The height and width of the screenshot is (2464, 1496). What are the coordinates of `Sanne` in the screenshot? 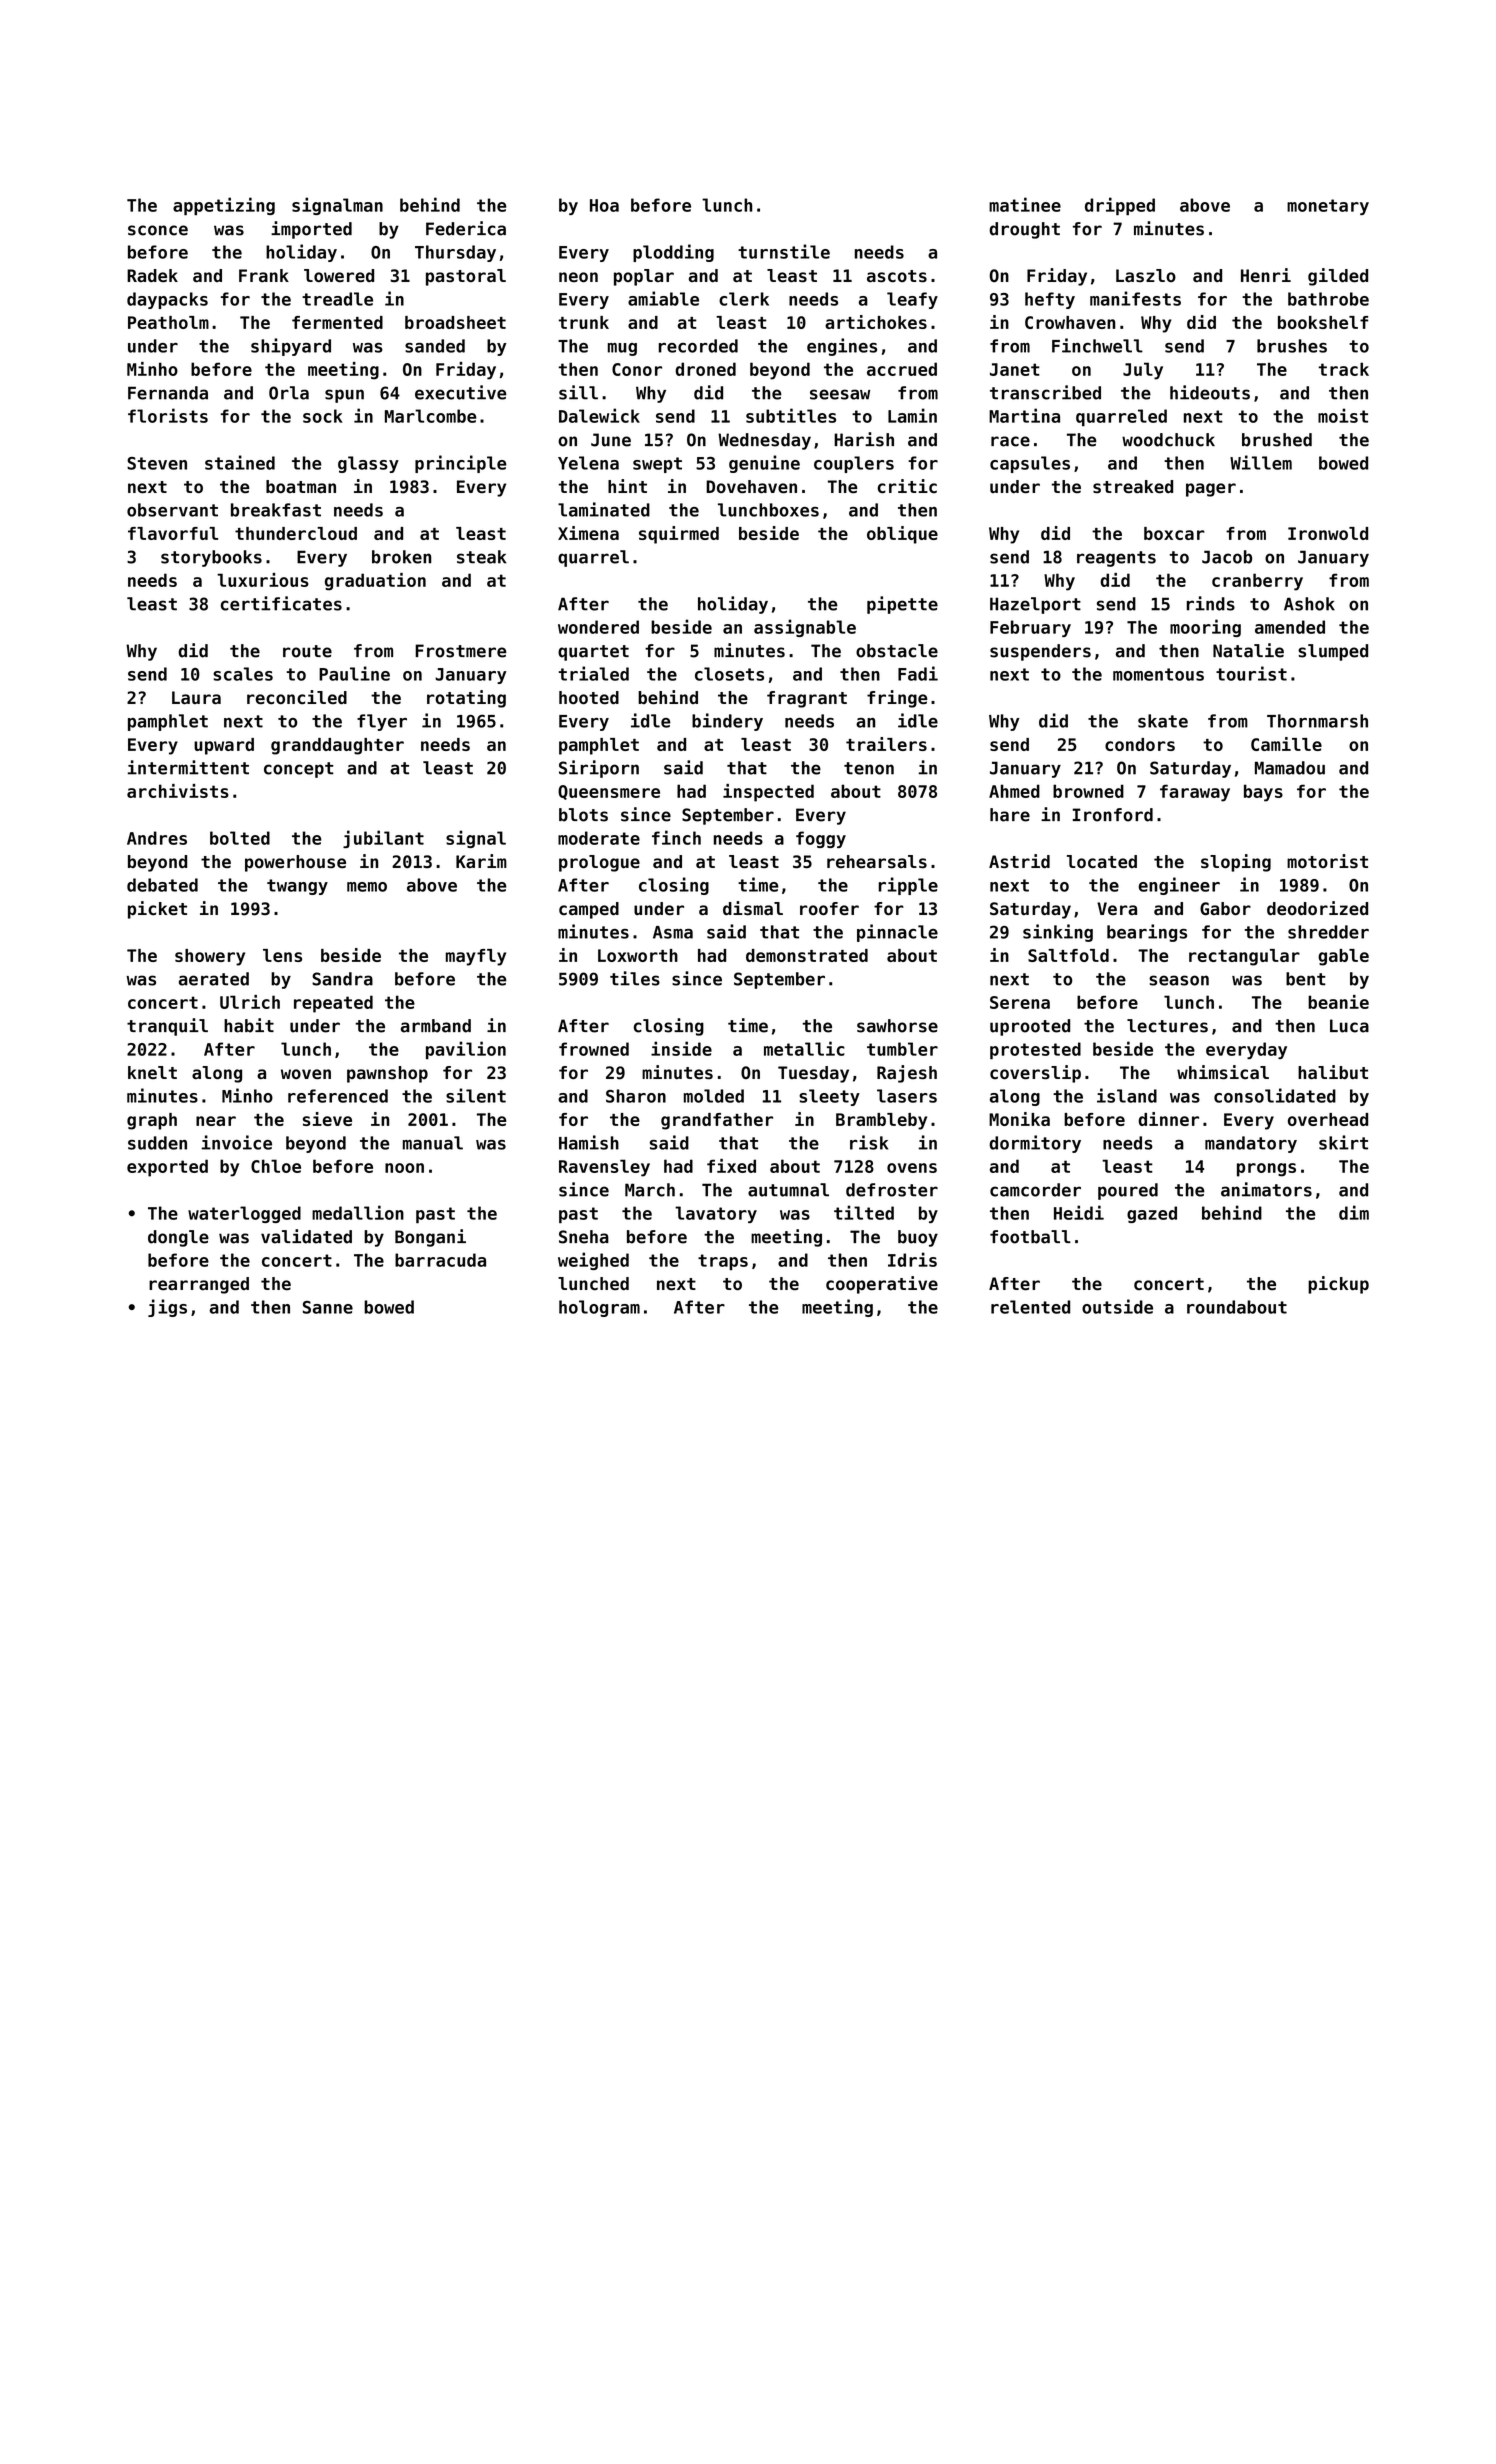 It's located at (328, 1307).
